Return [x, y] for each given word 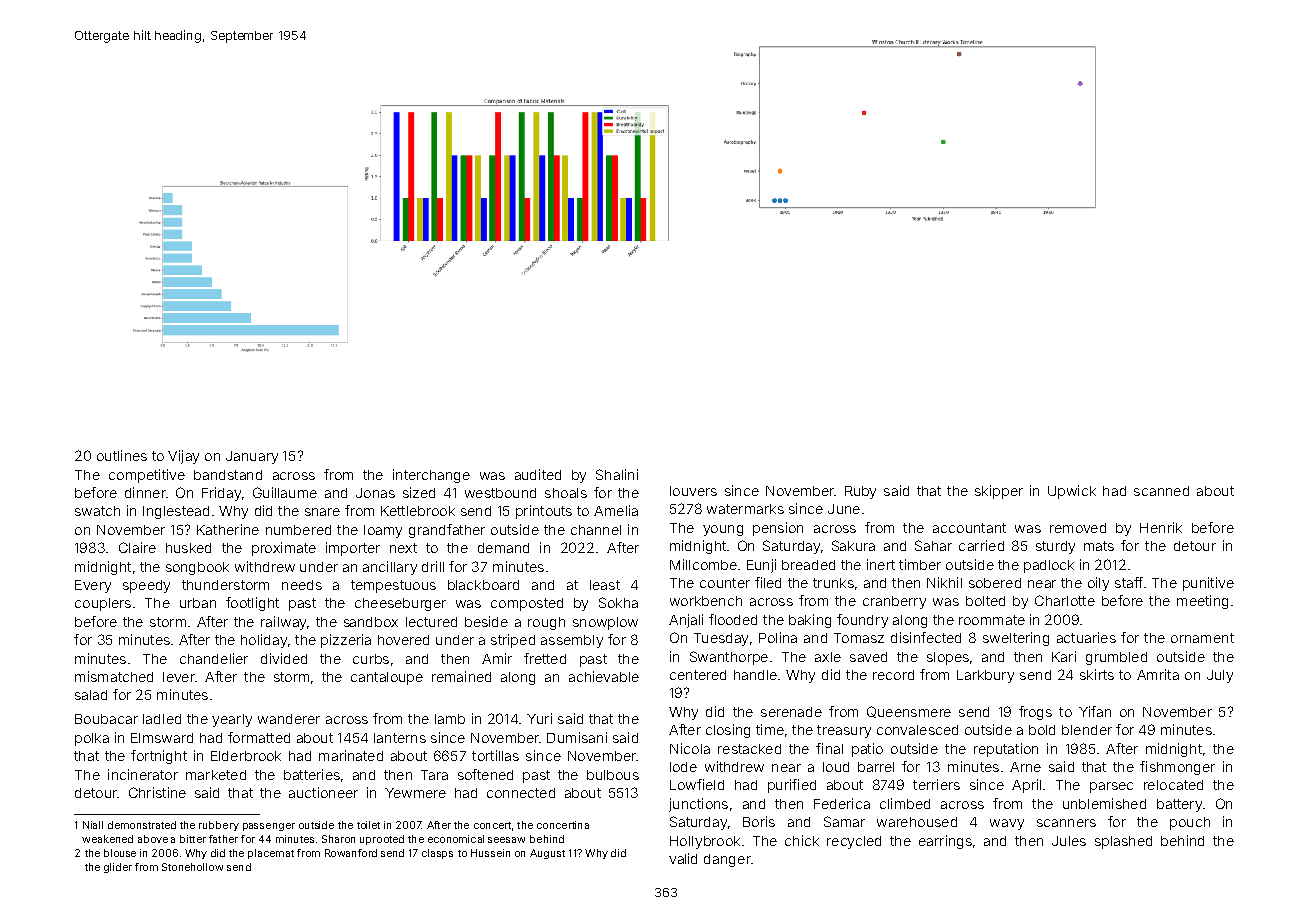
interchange [431, 476]
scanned [1161, 491]
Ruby [860, 492]
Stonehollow [192, 867]
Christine [157, 792]
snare [322, 512]
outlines [122, 455]
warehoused [917, 822]
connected [521, 793]
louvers [693, 491]
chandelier [214, 658]
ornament [1202, 638]
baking [810, 621]
